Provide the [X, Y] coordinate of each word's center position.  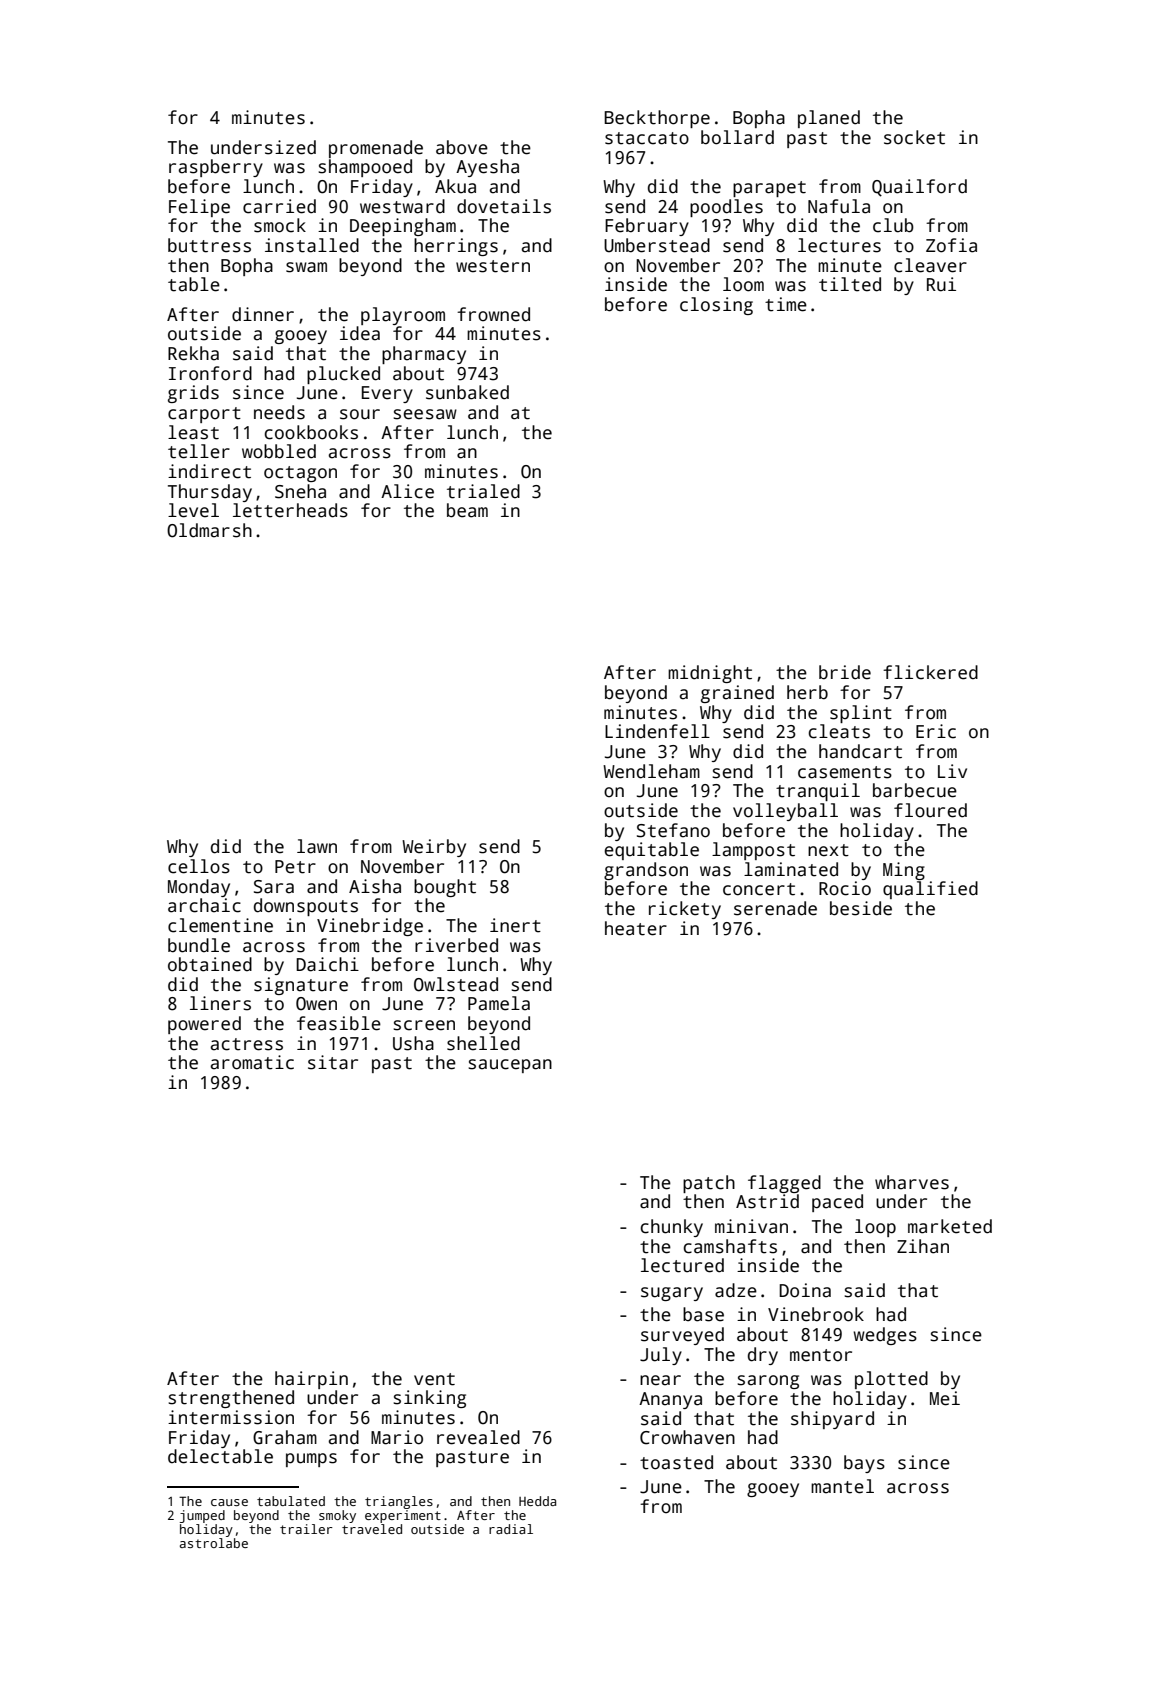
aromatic [252, 1062]
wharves [912, 1182]
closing [716, 306]
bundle [199, 945]
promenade [376, 149]
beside [861, 908]
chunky [672, 1228]
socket [914, 137]
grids [193, 394]
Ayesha [487, 168]
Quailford [919, 188]
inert [515, 925]
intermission [231, 1417]
